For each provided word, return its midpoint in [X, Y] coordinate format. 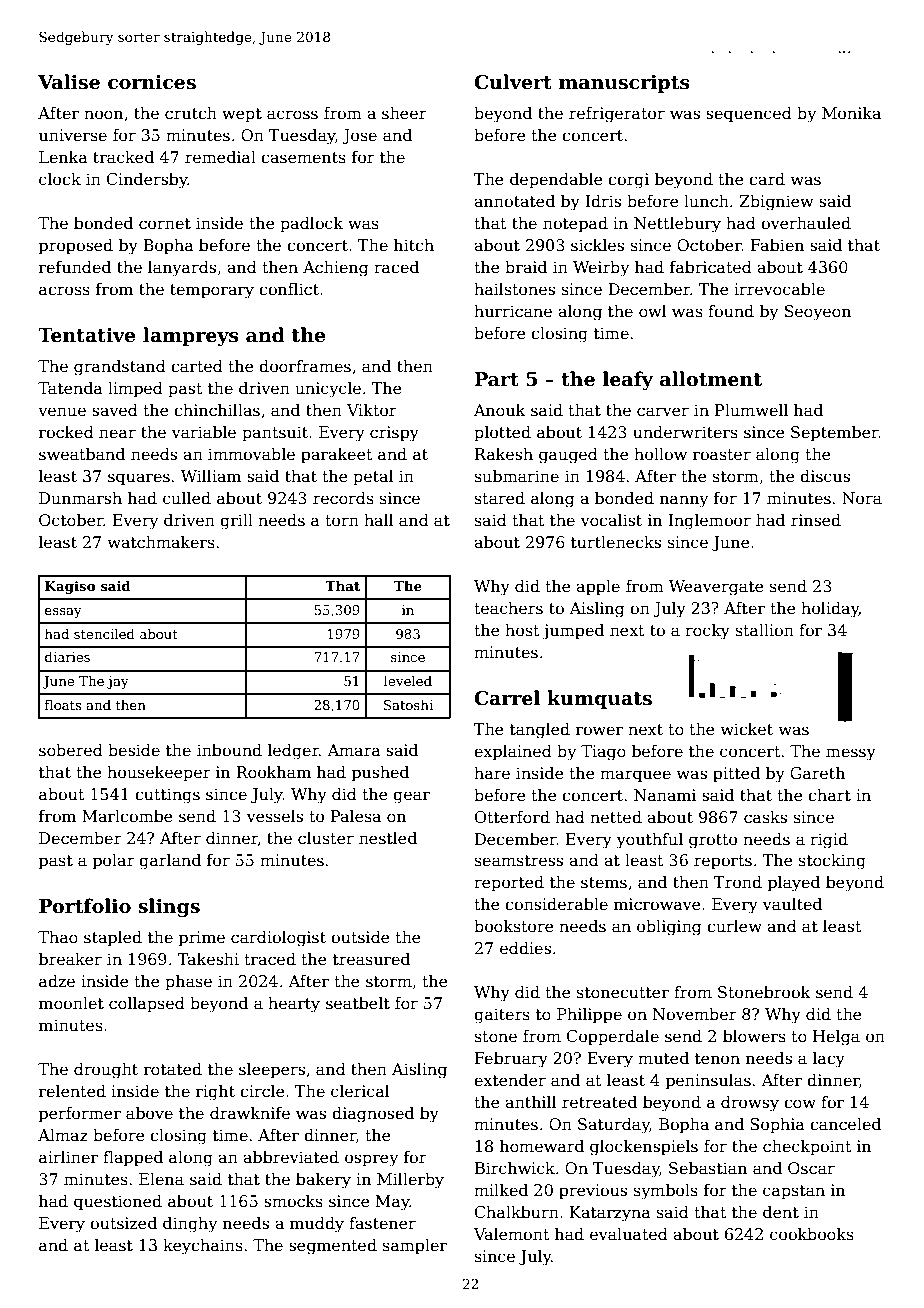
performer [80, 1115]
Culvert [513, 82]
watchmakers [161, 542]
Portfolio [85, 906]
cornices [152, 82]
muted [663, 1058]
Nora [862, 498]
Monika [851, 113]
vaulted [792, 904]
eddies [525, 948]
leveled [408, 680]
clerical [360, 1091]
